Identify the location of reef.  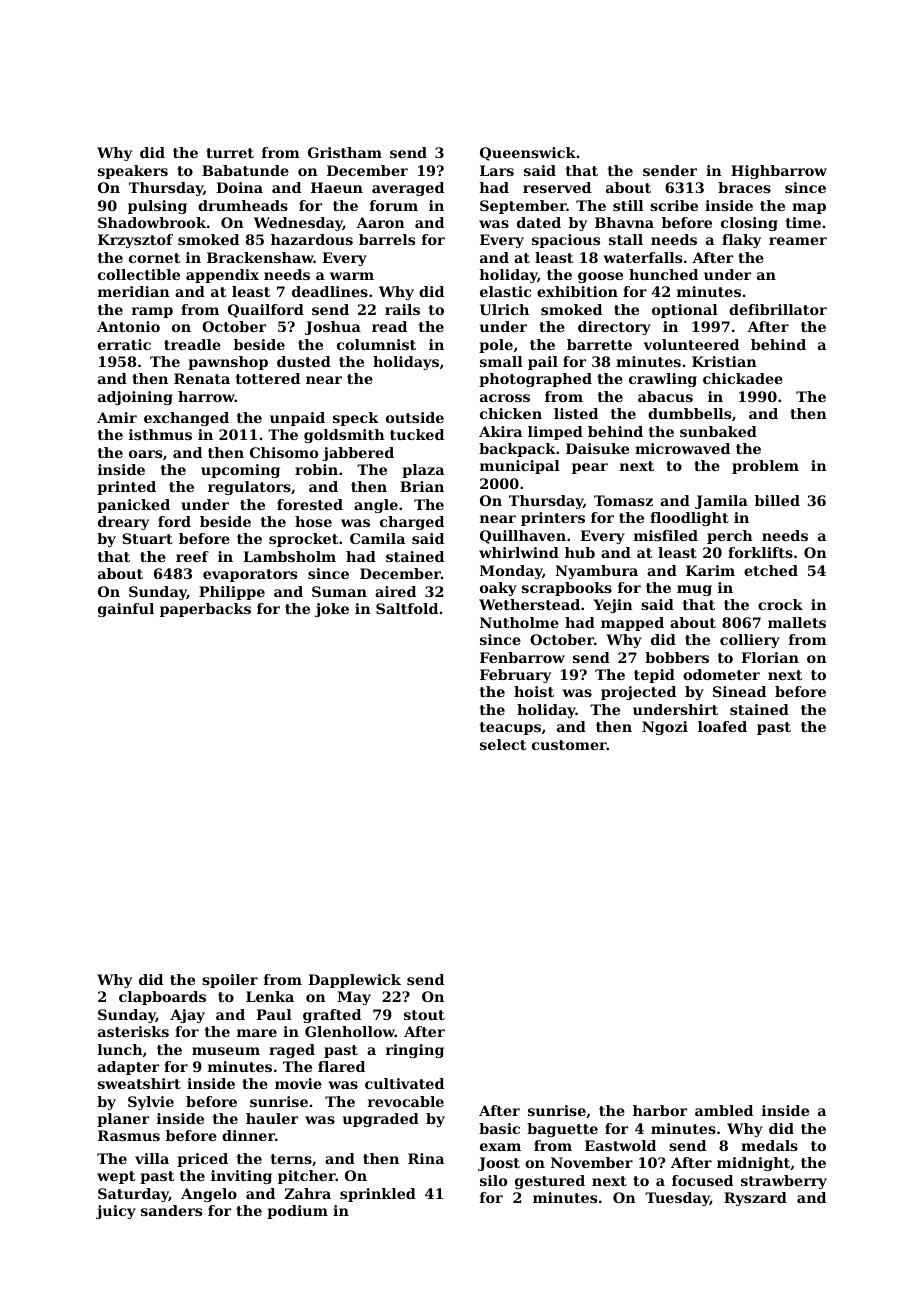
(192, 556).
